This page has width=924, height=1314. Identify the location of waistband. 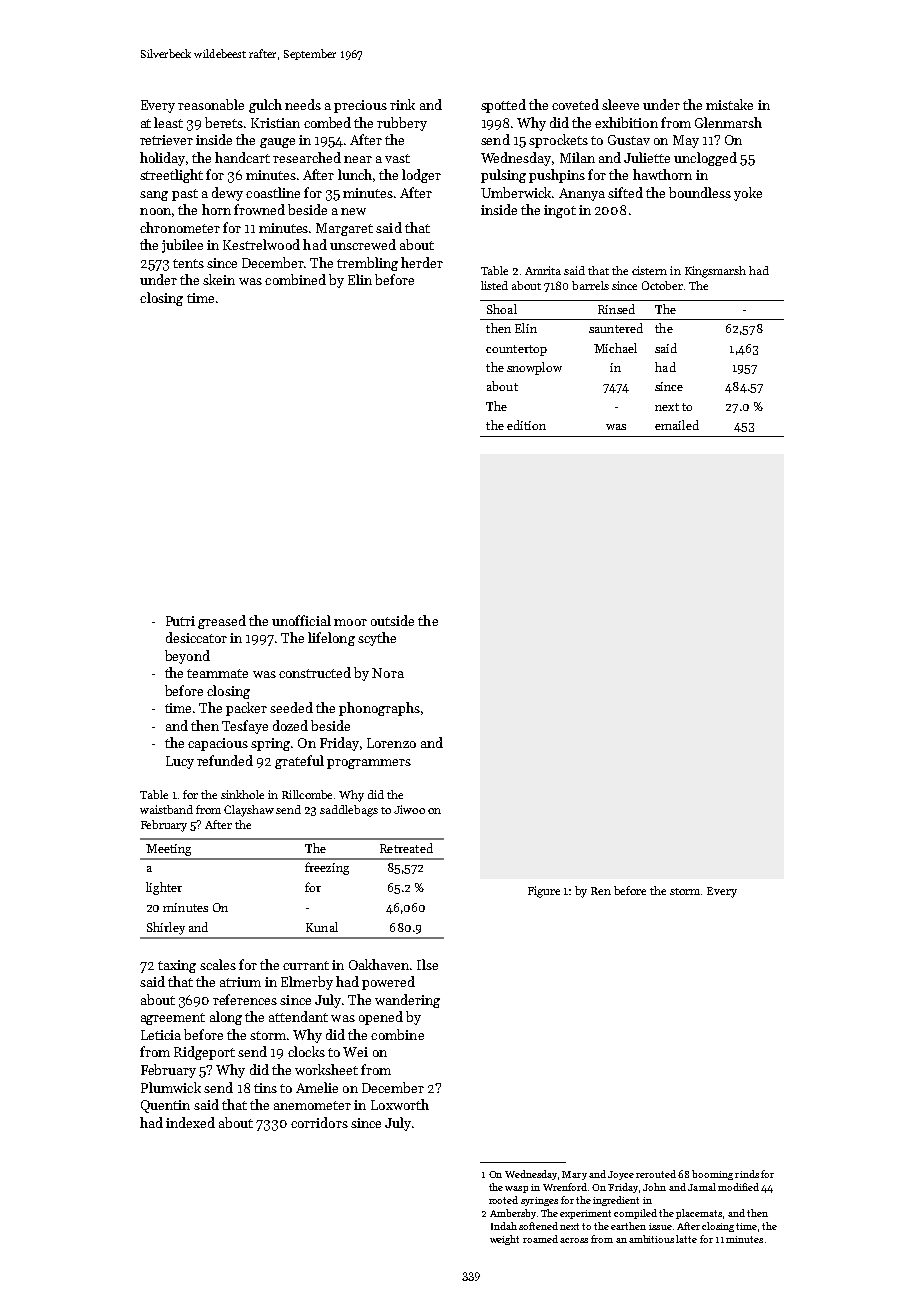
(166, 809).
